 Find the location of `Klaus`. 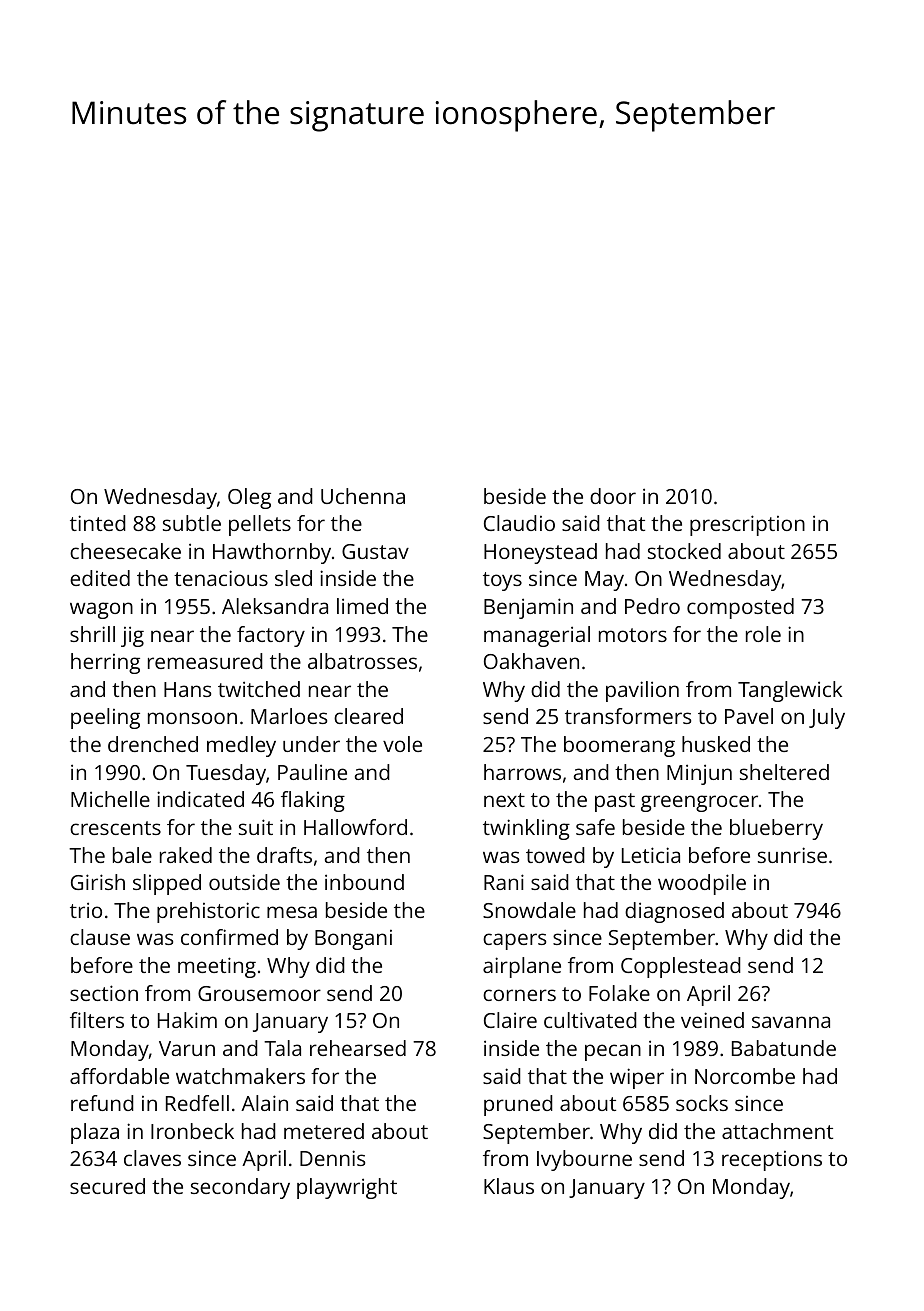

Klaus is located at coordinates (509, 1186).
